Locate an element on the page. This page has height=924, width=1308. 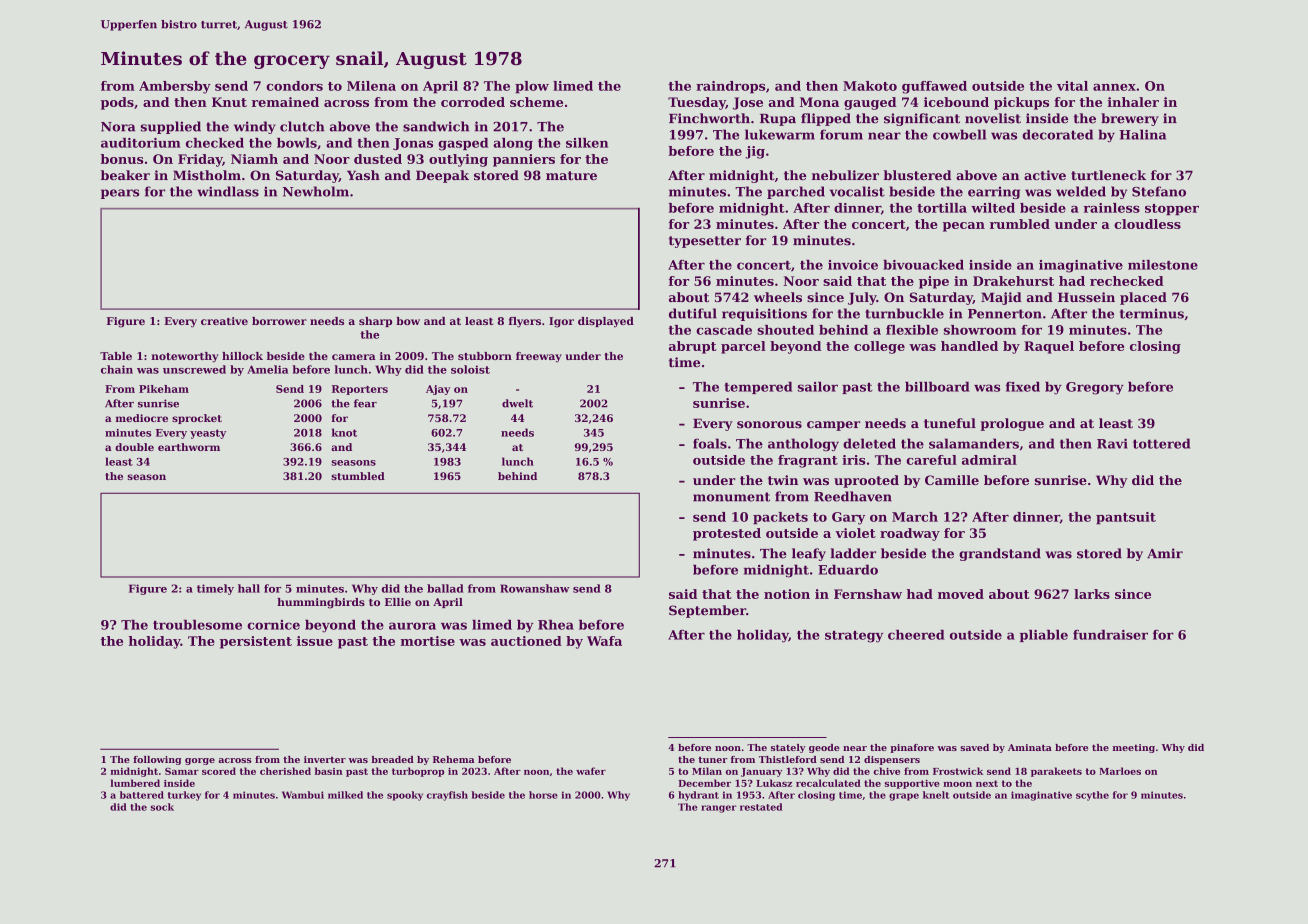
Table is located at coordinates (116, 356).
